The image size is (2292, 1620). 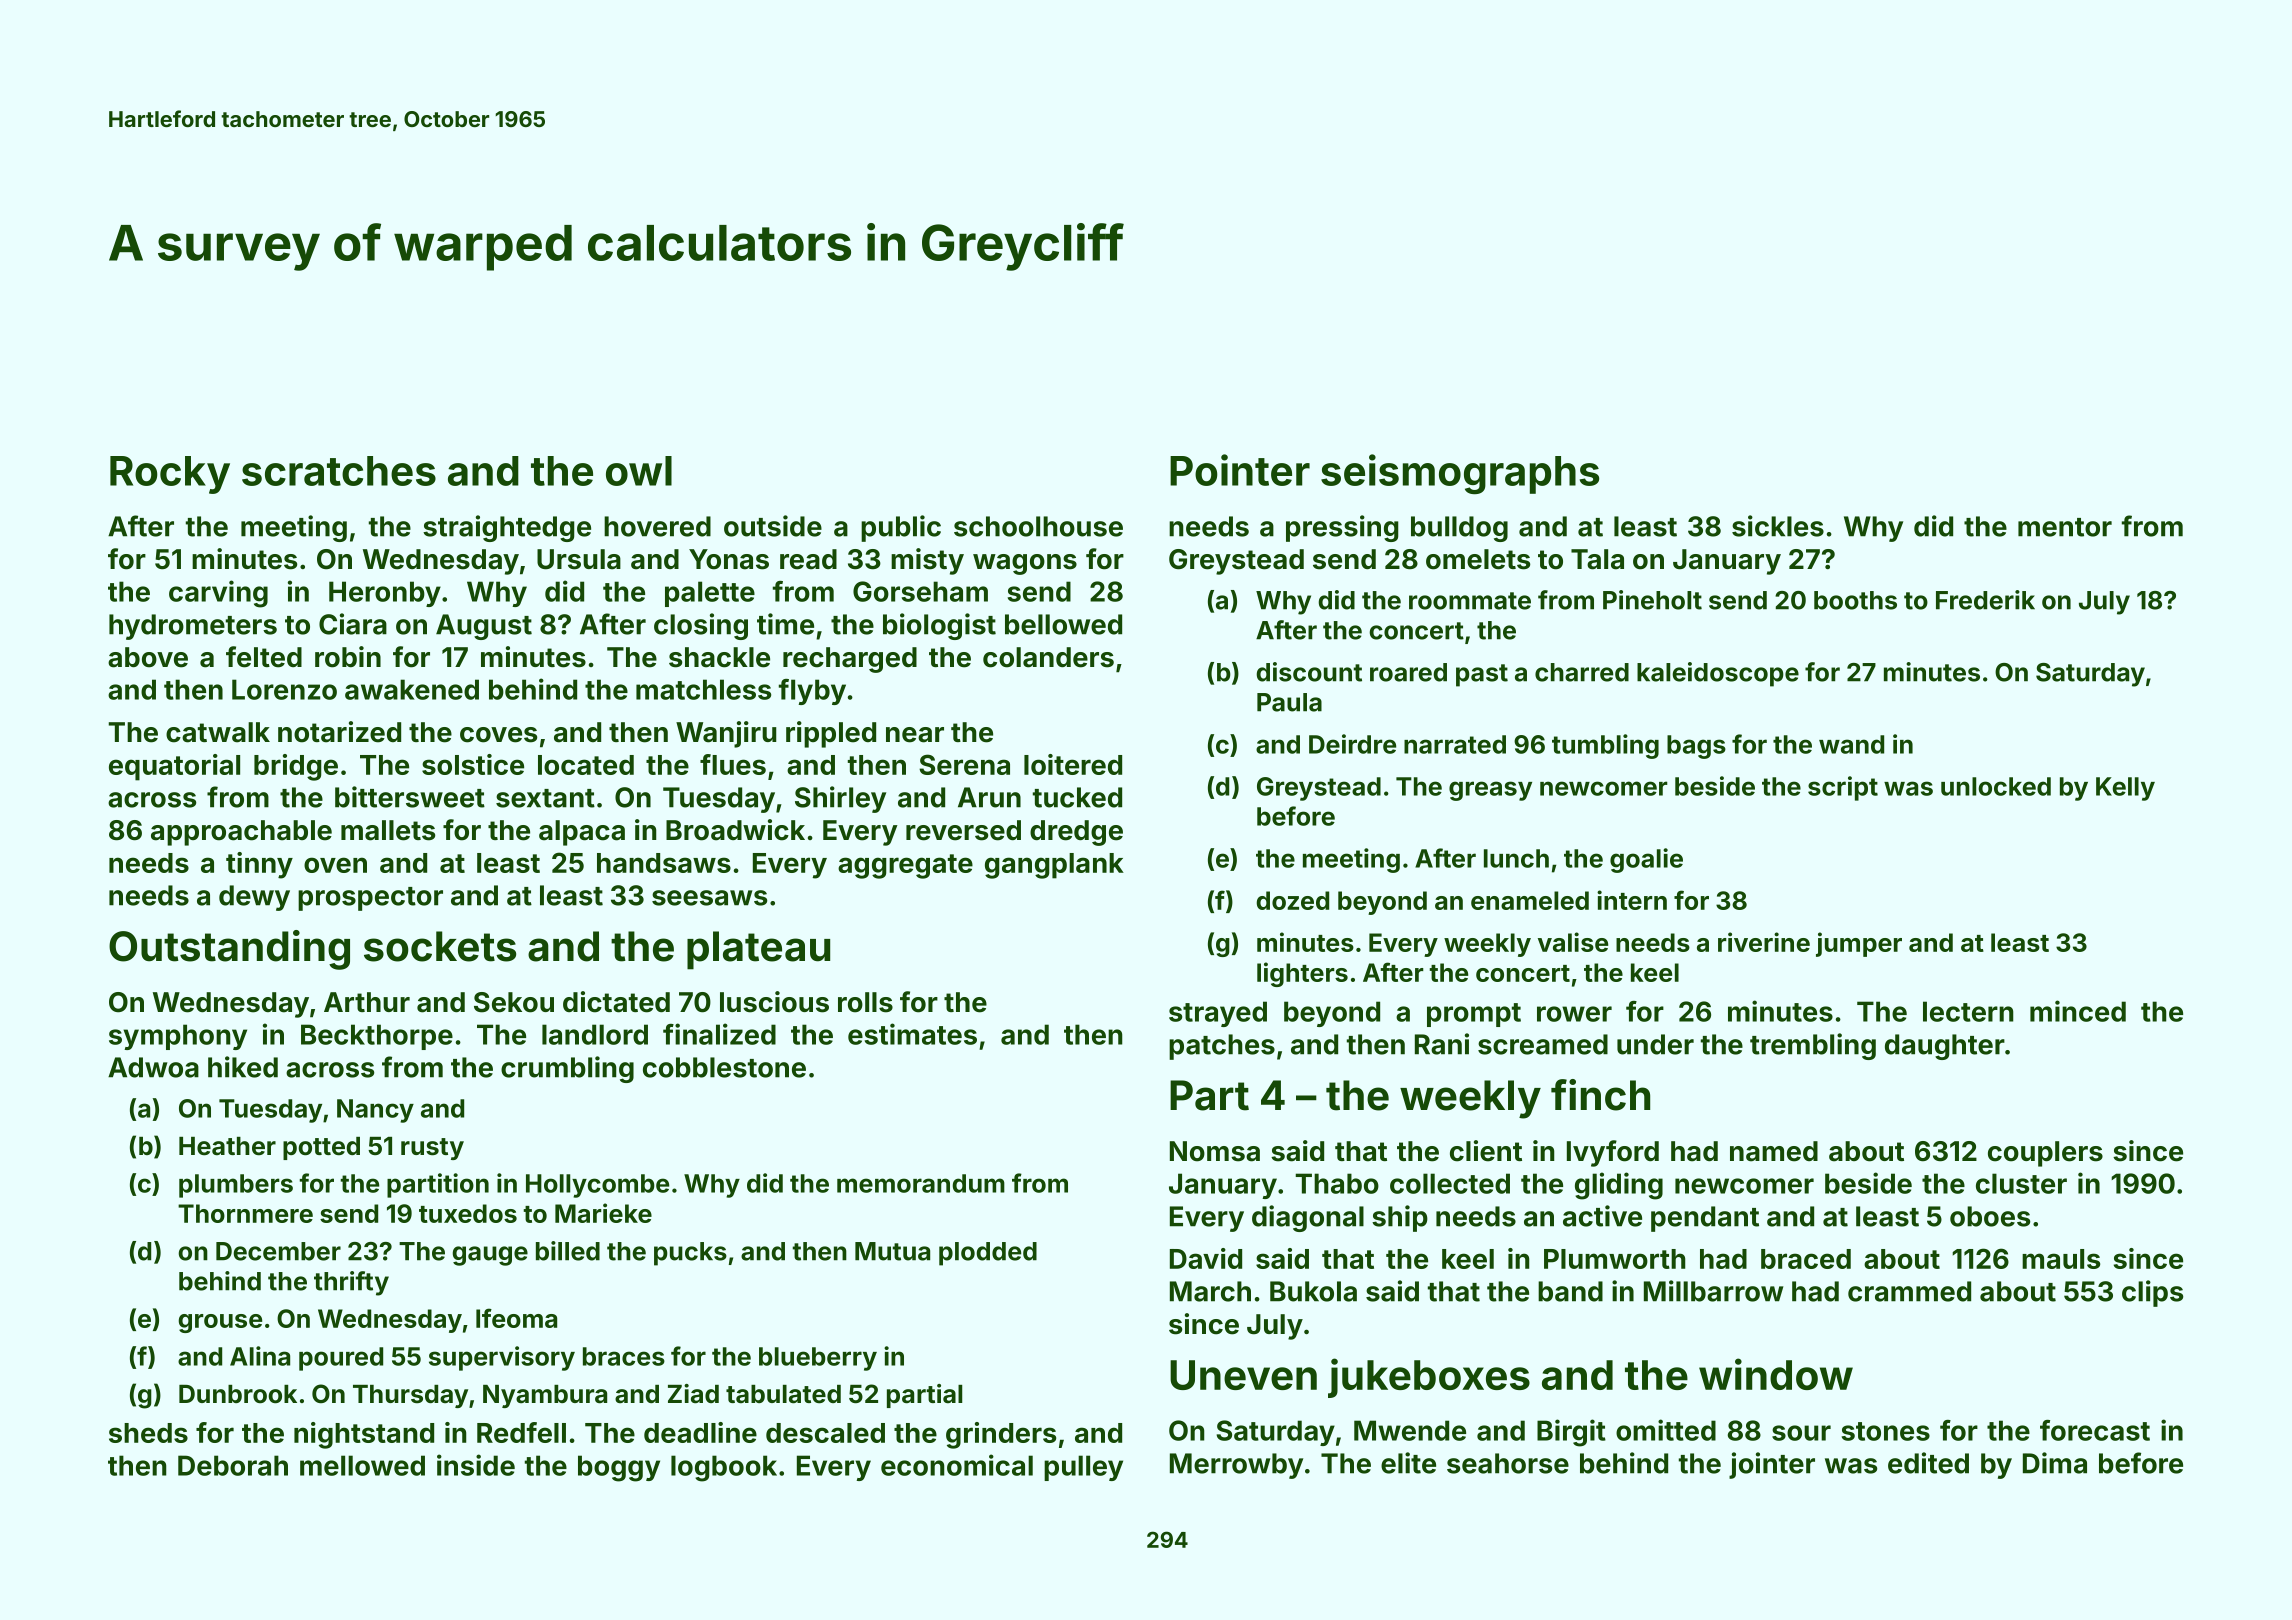 I want to click on shackle, so click(x=719, y=657).
